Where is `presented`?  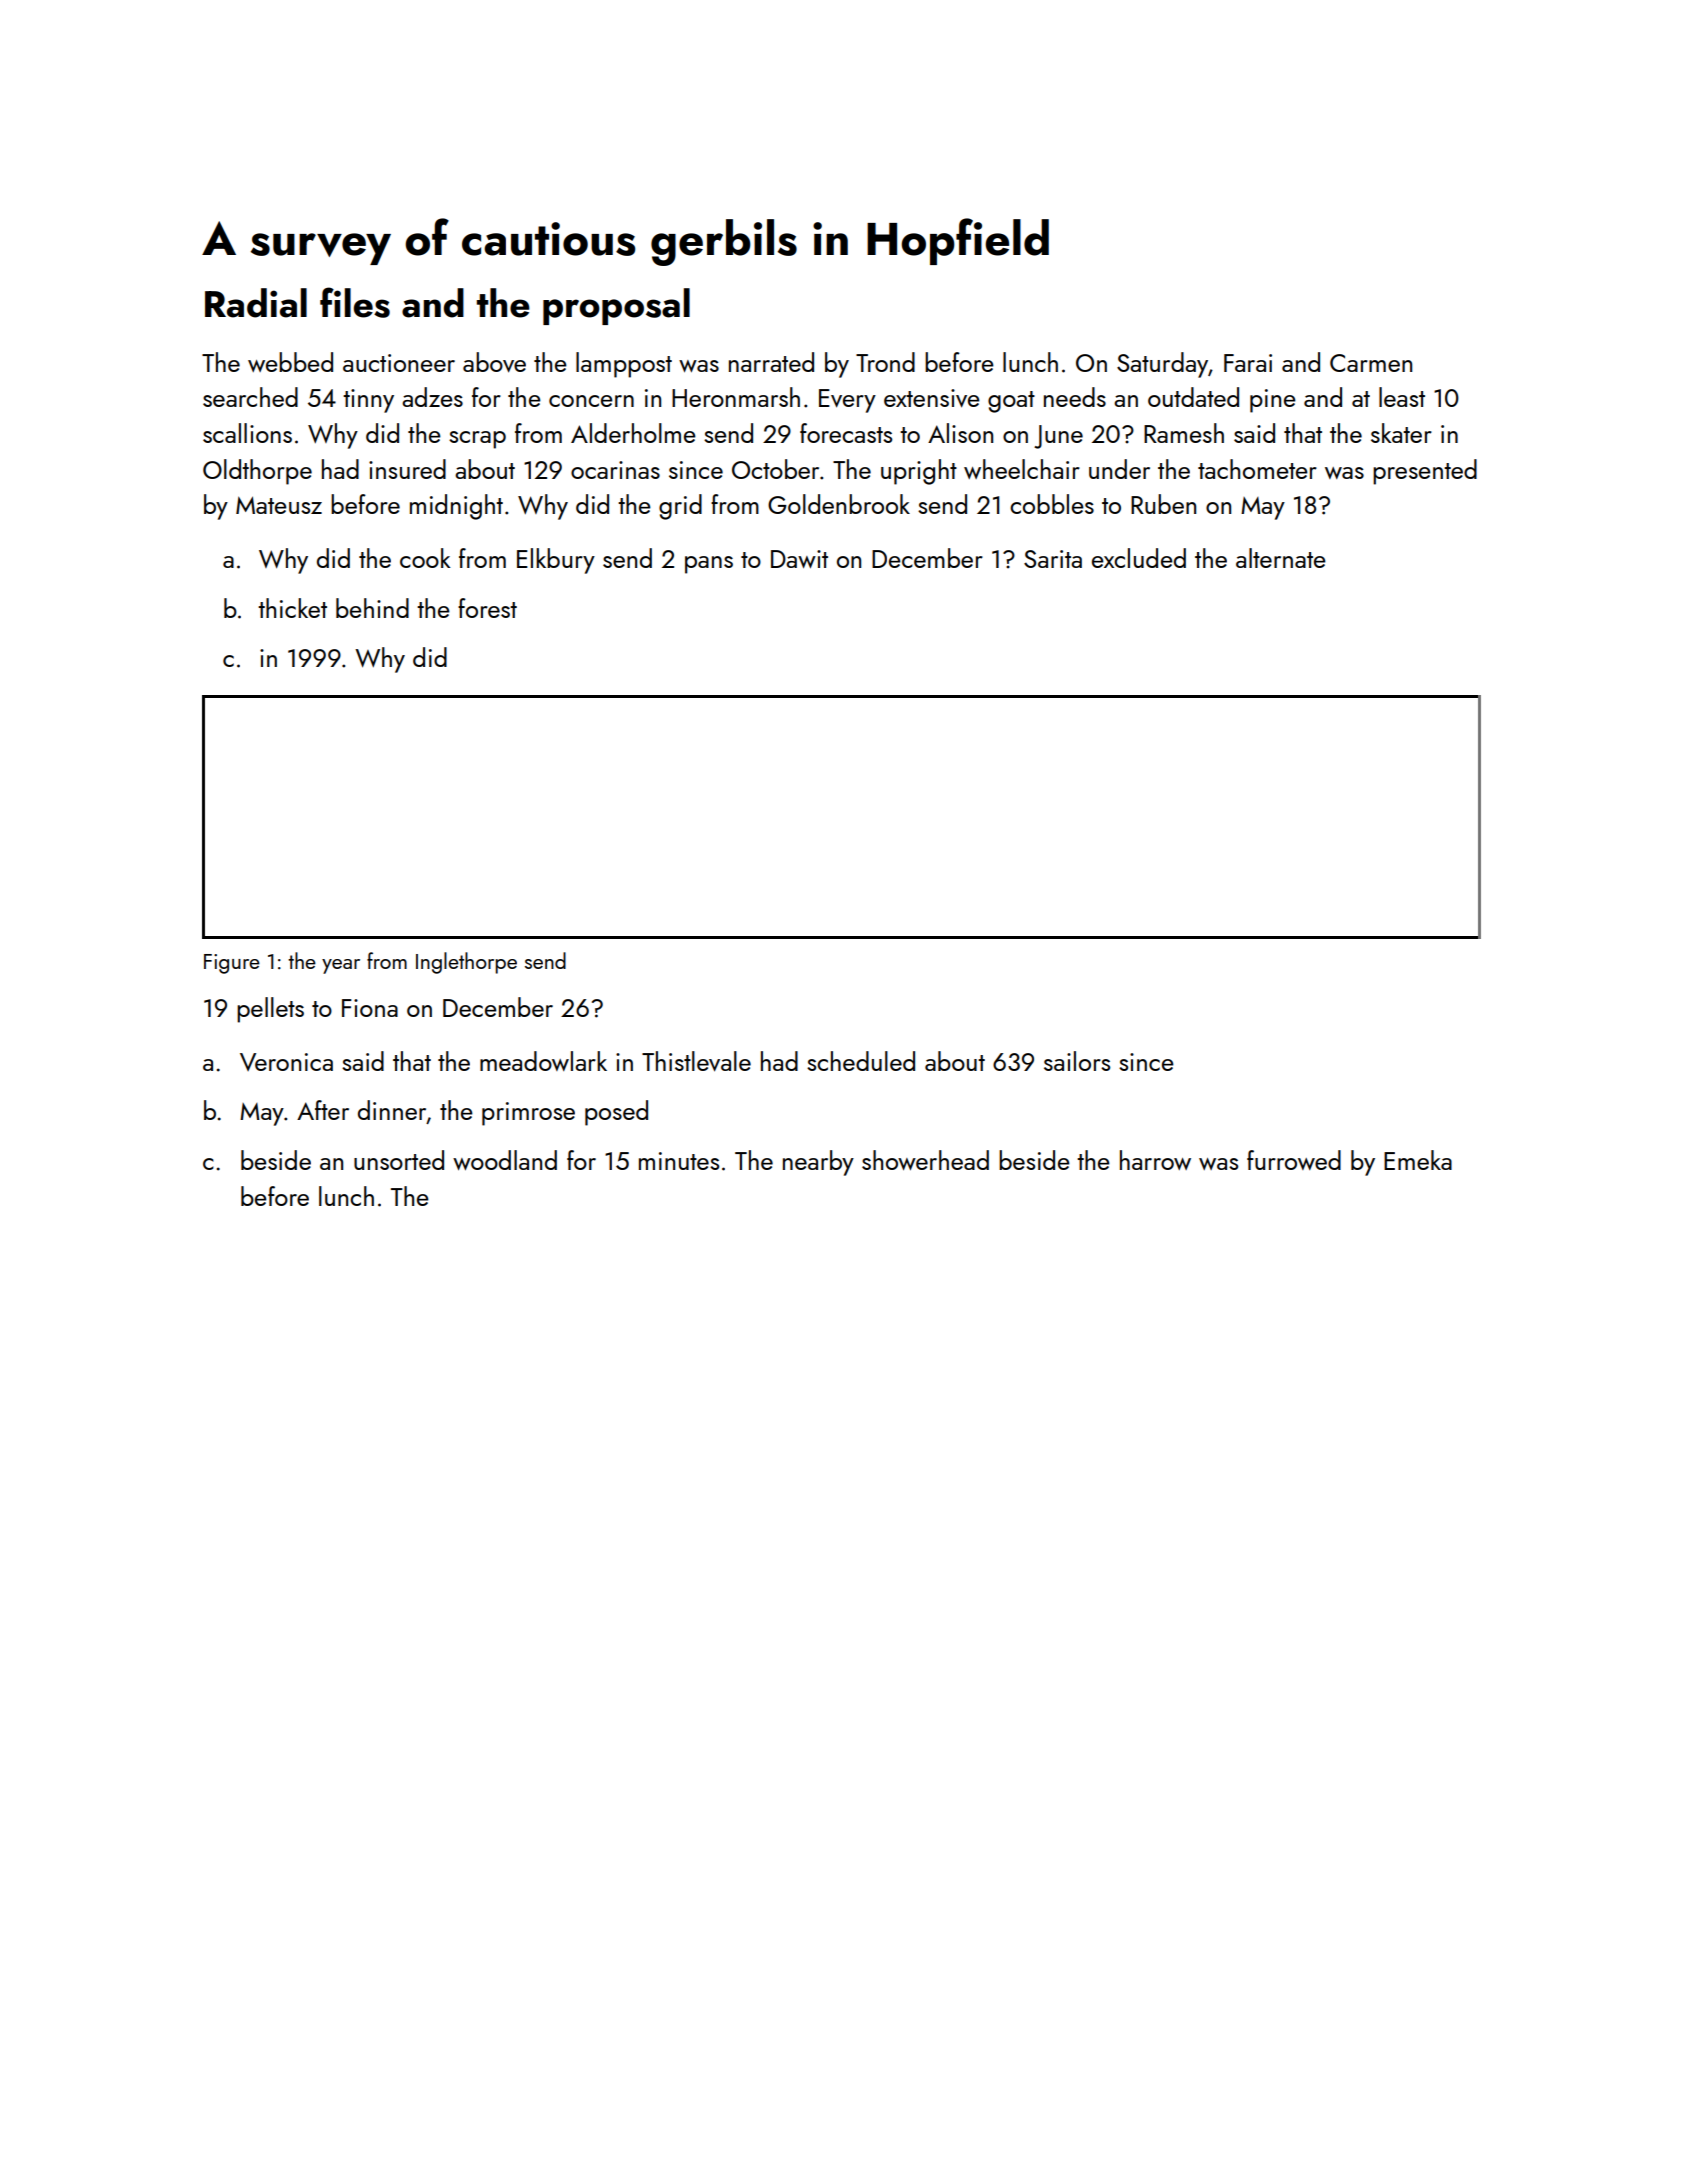 presented is located at coordinates (1425, 472).
